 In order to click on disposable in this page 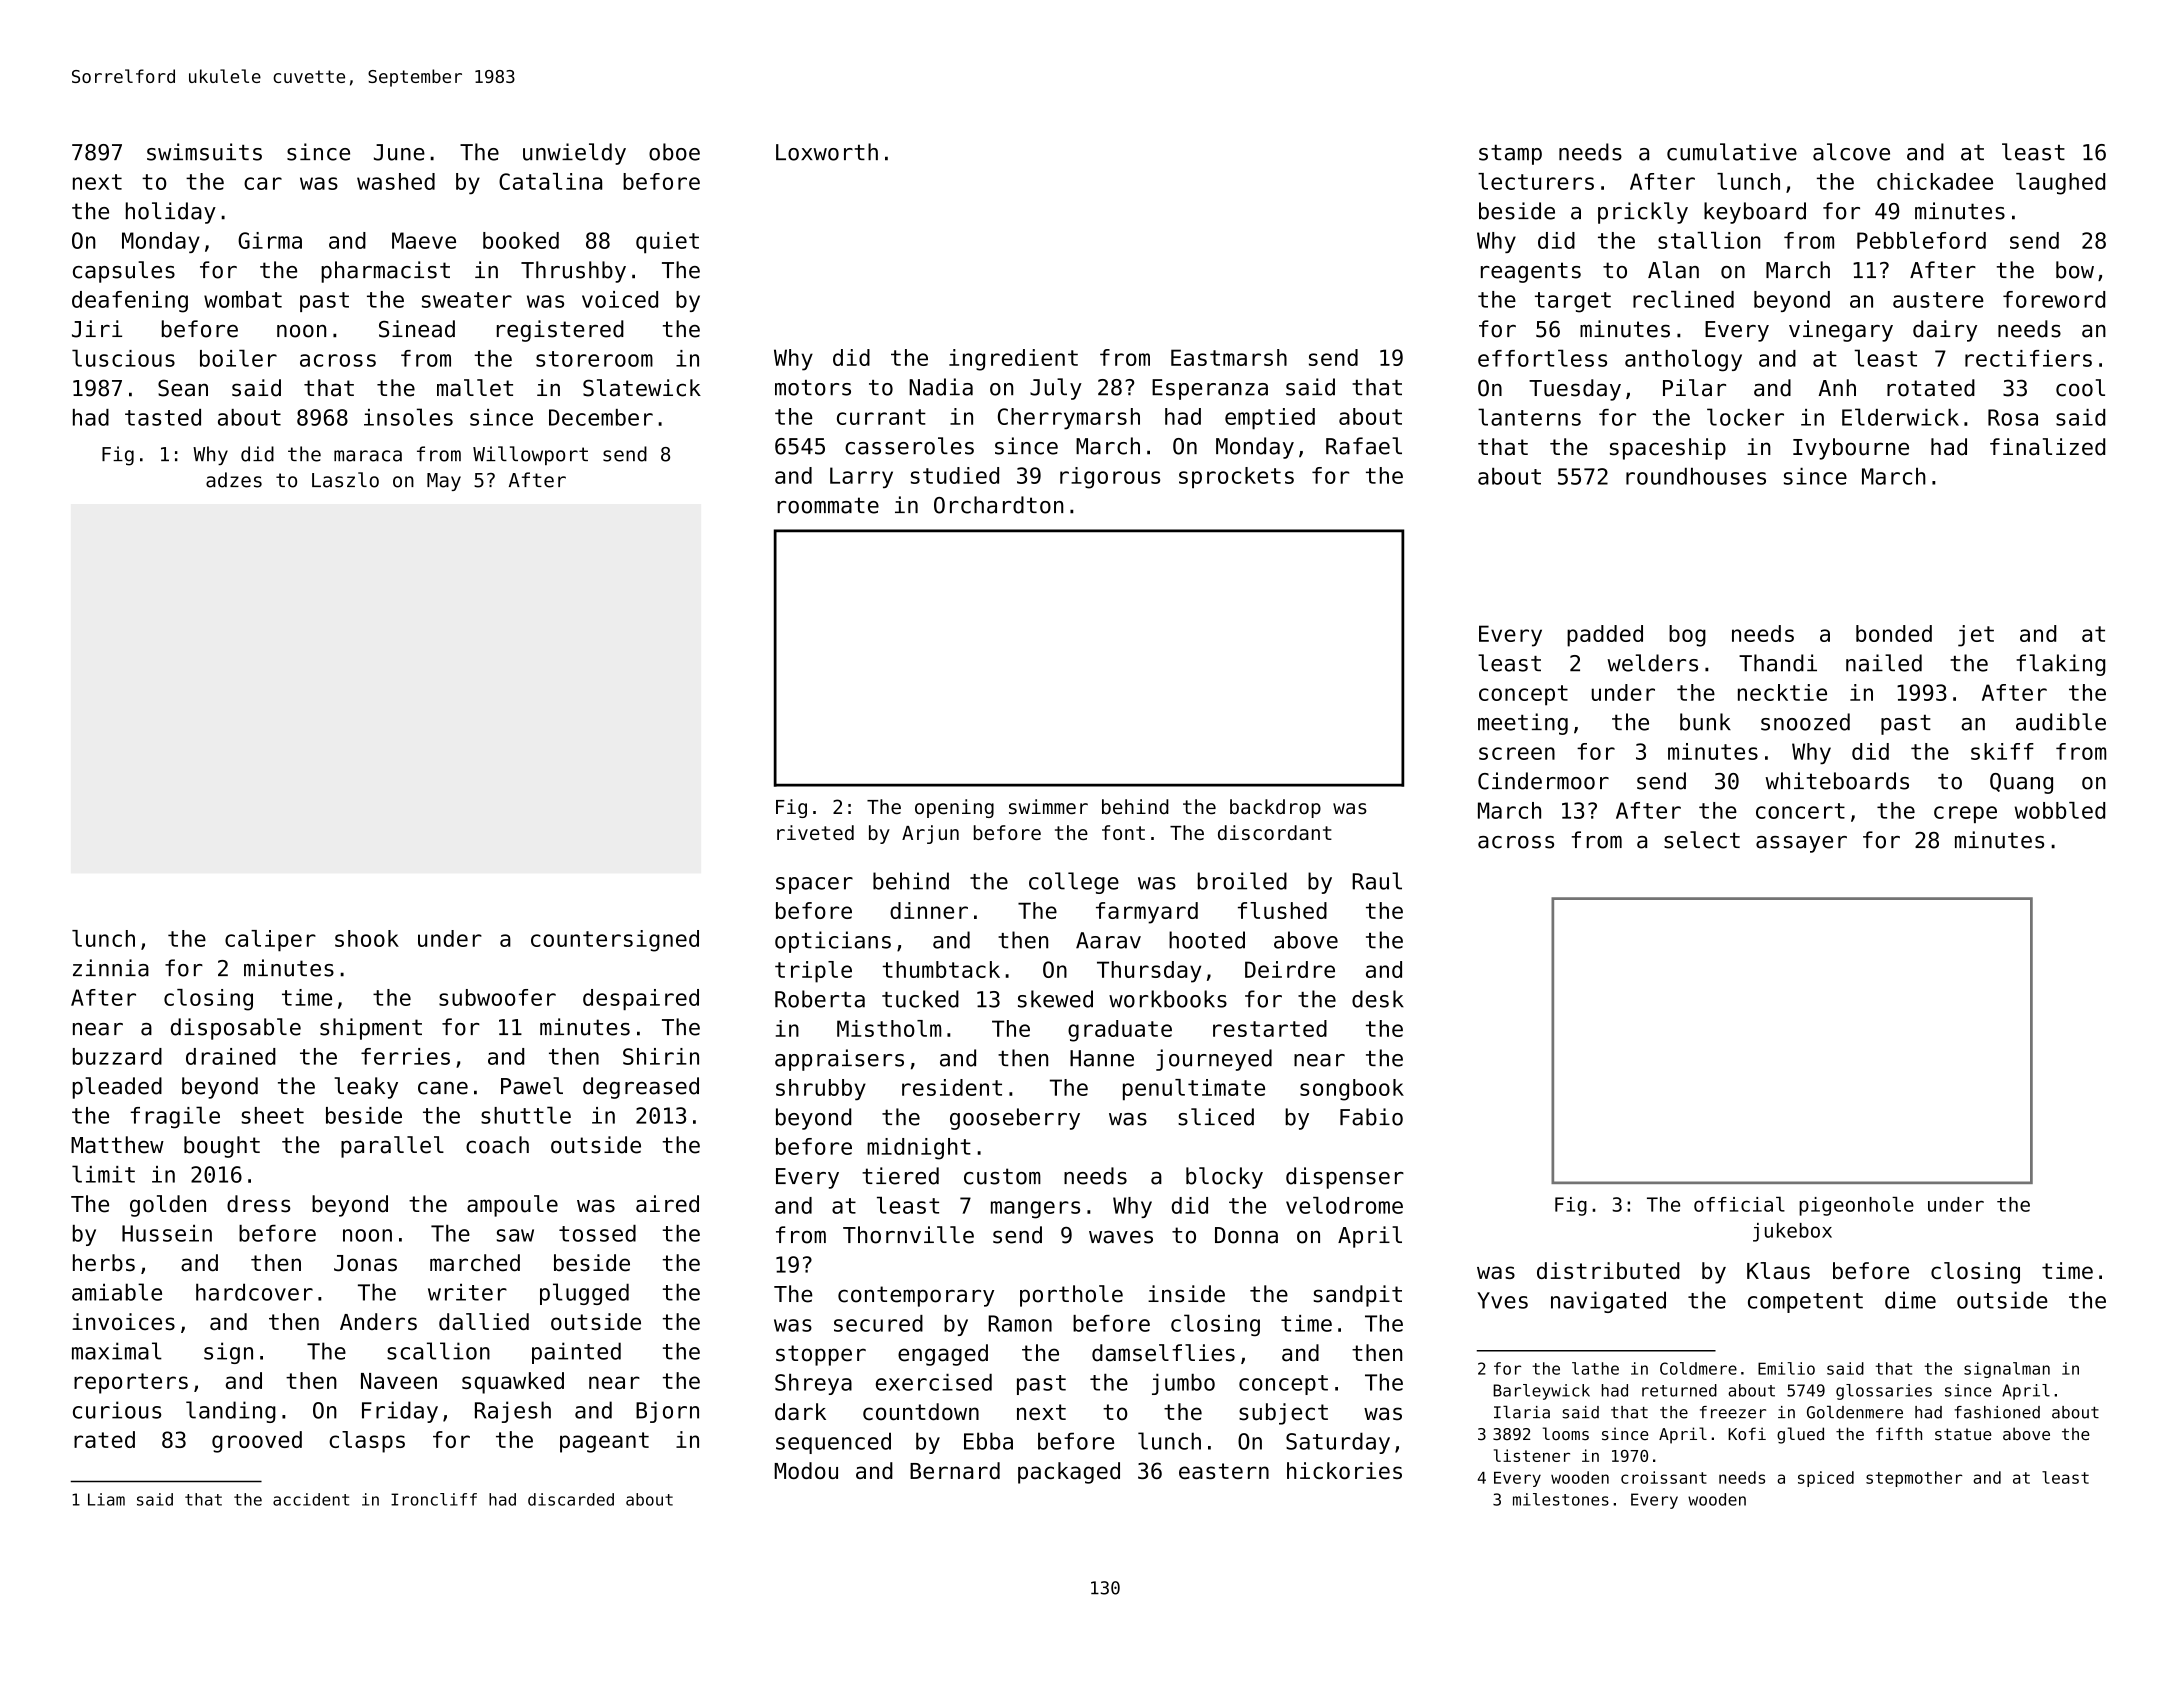, I will do `click(236, 1029)`.
